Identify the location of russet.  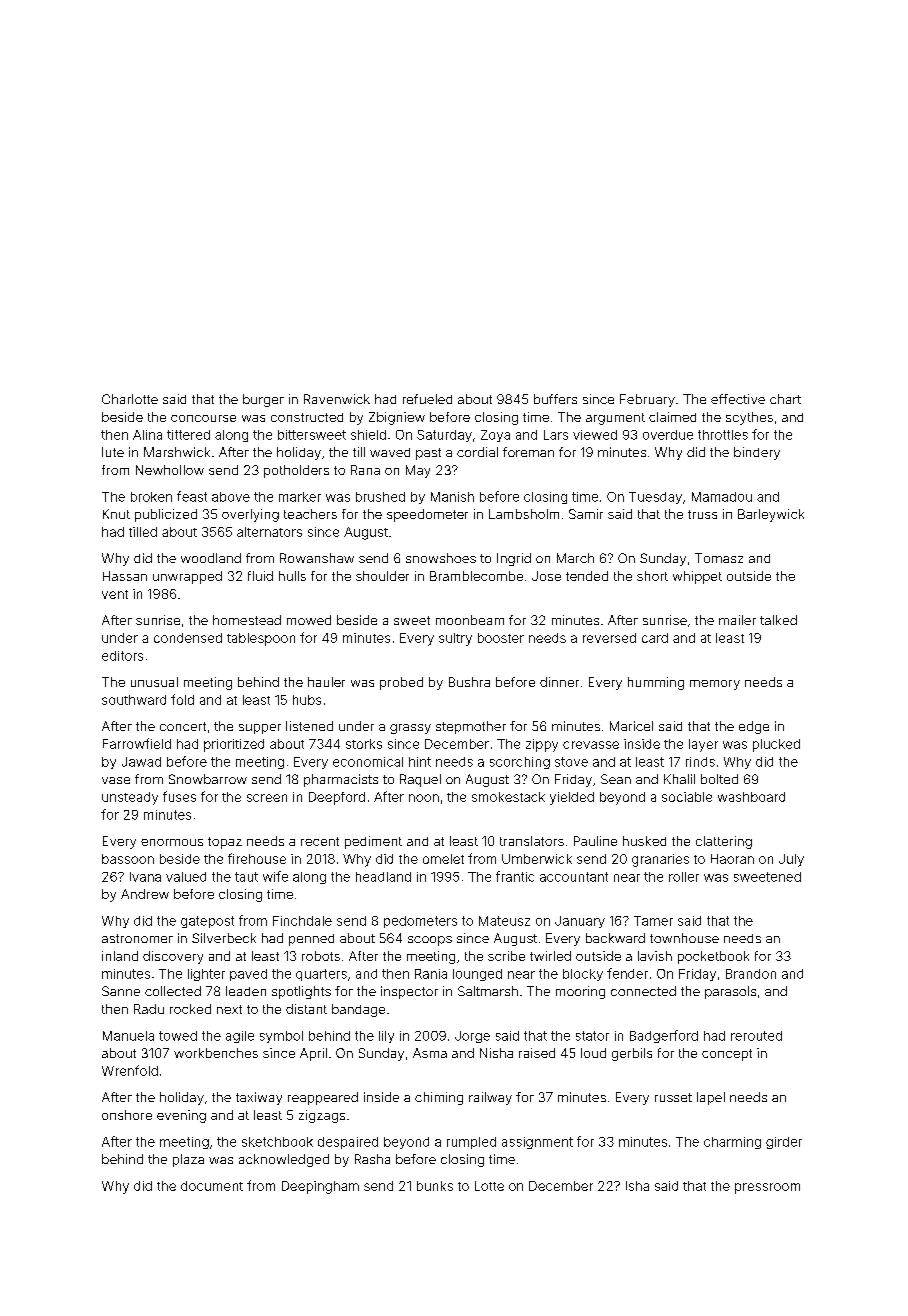
(673, 1097).
